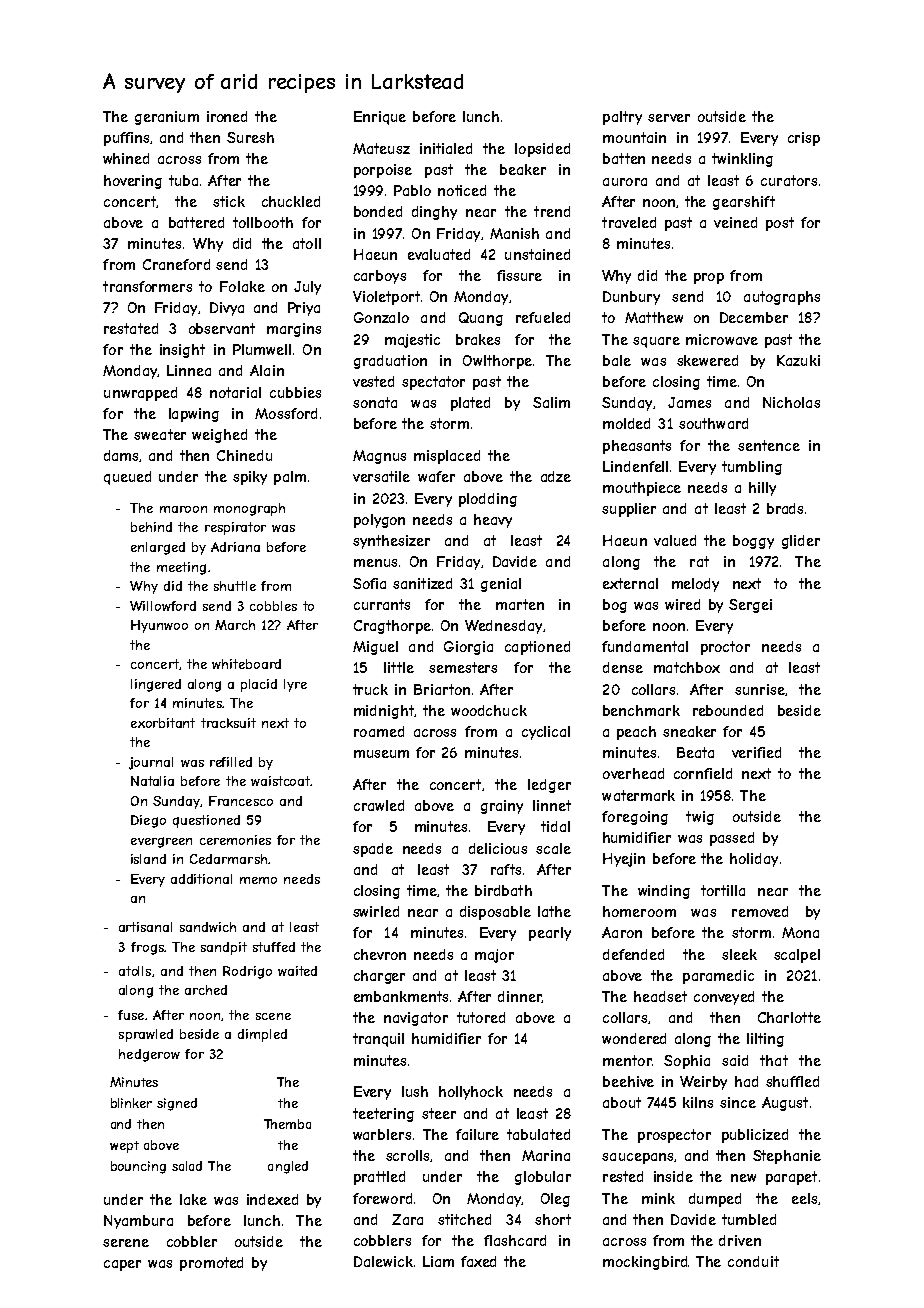 Image resolution: width=924 pixels, height=1308 pixels. Describe the element at coordinates (187, 1166) in the screenshot. I see `salad` at that location.
